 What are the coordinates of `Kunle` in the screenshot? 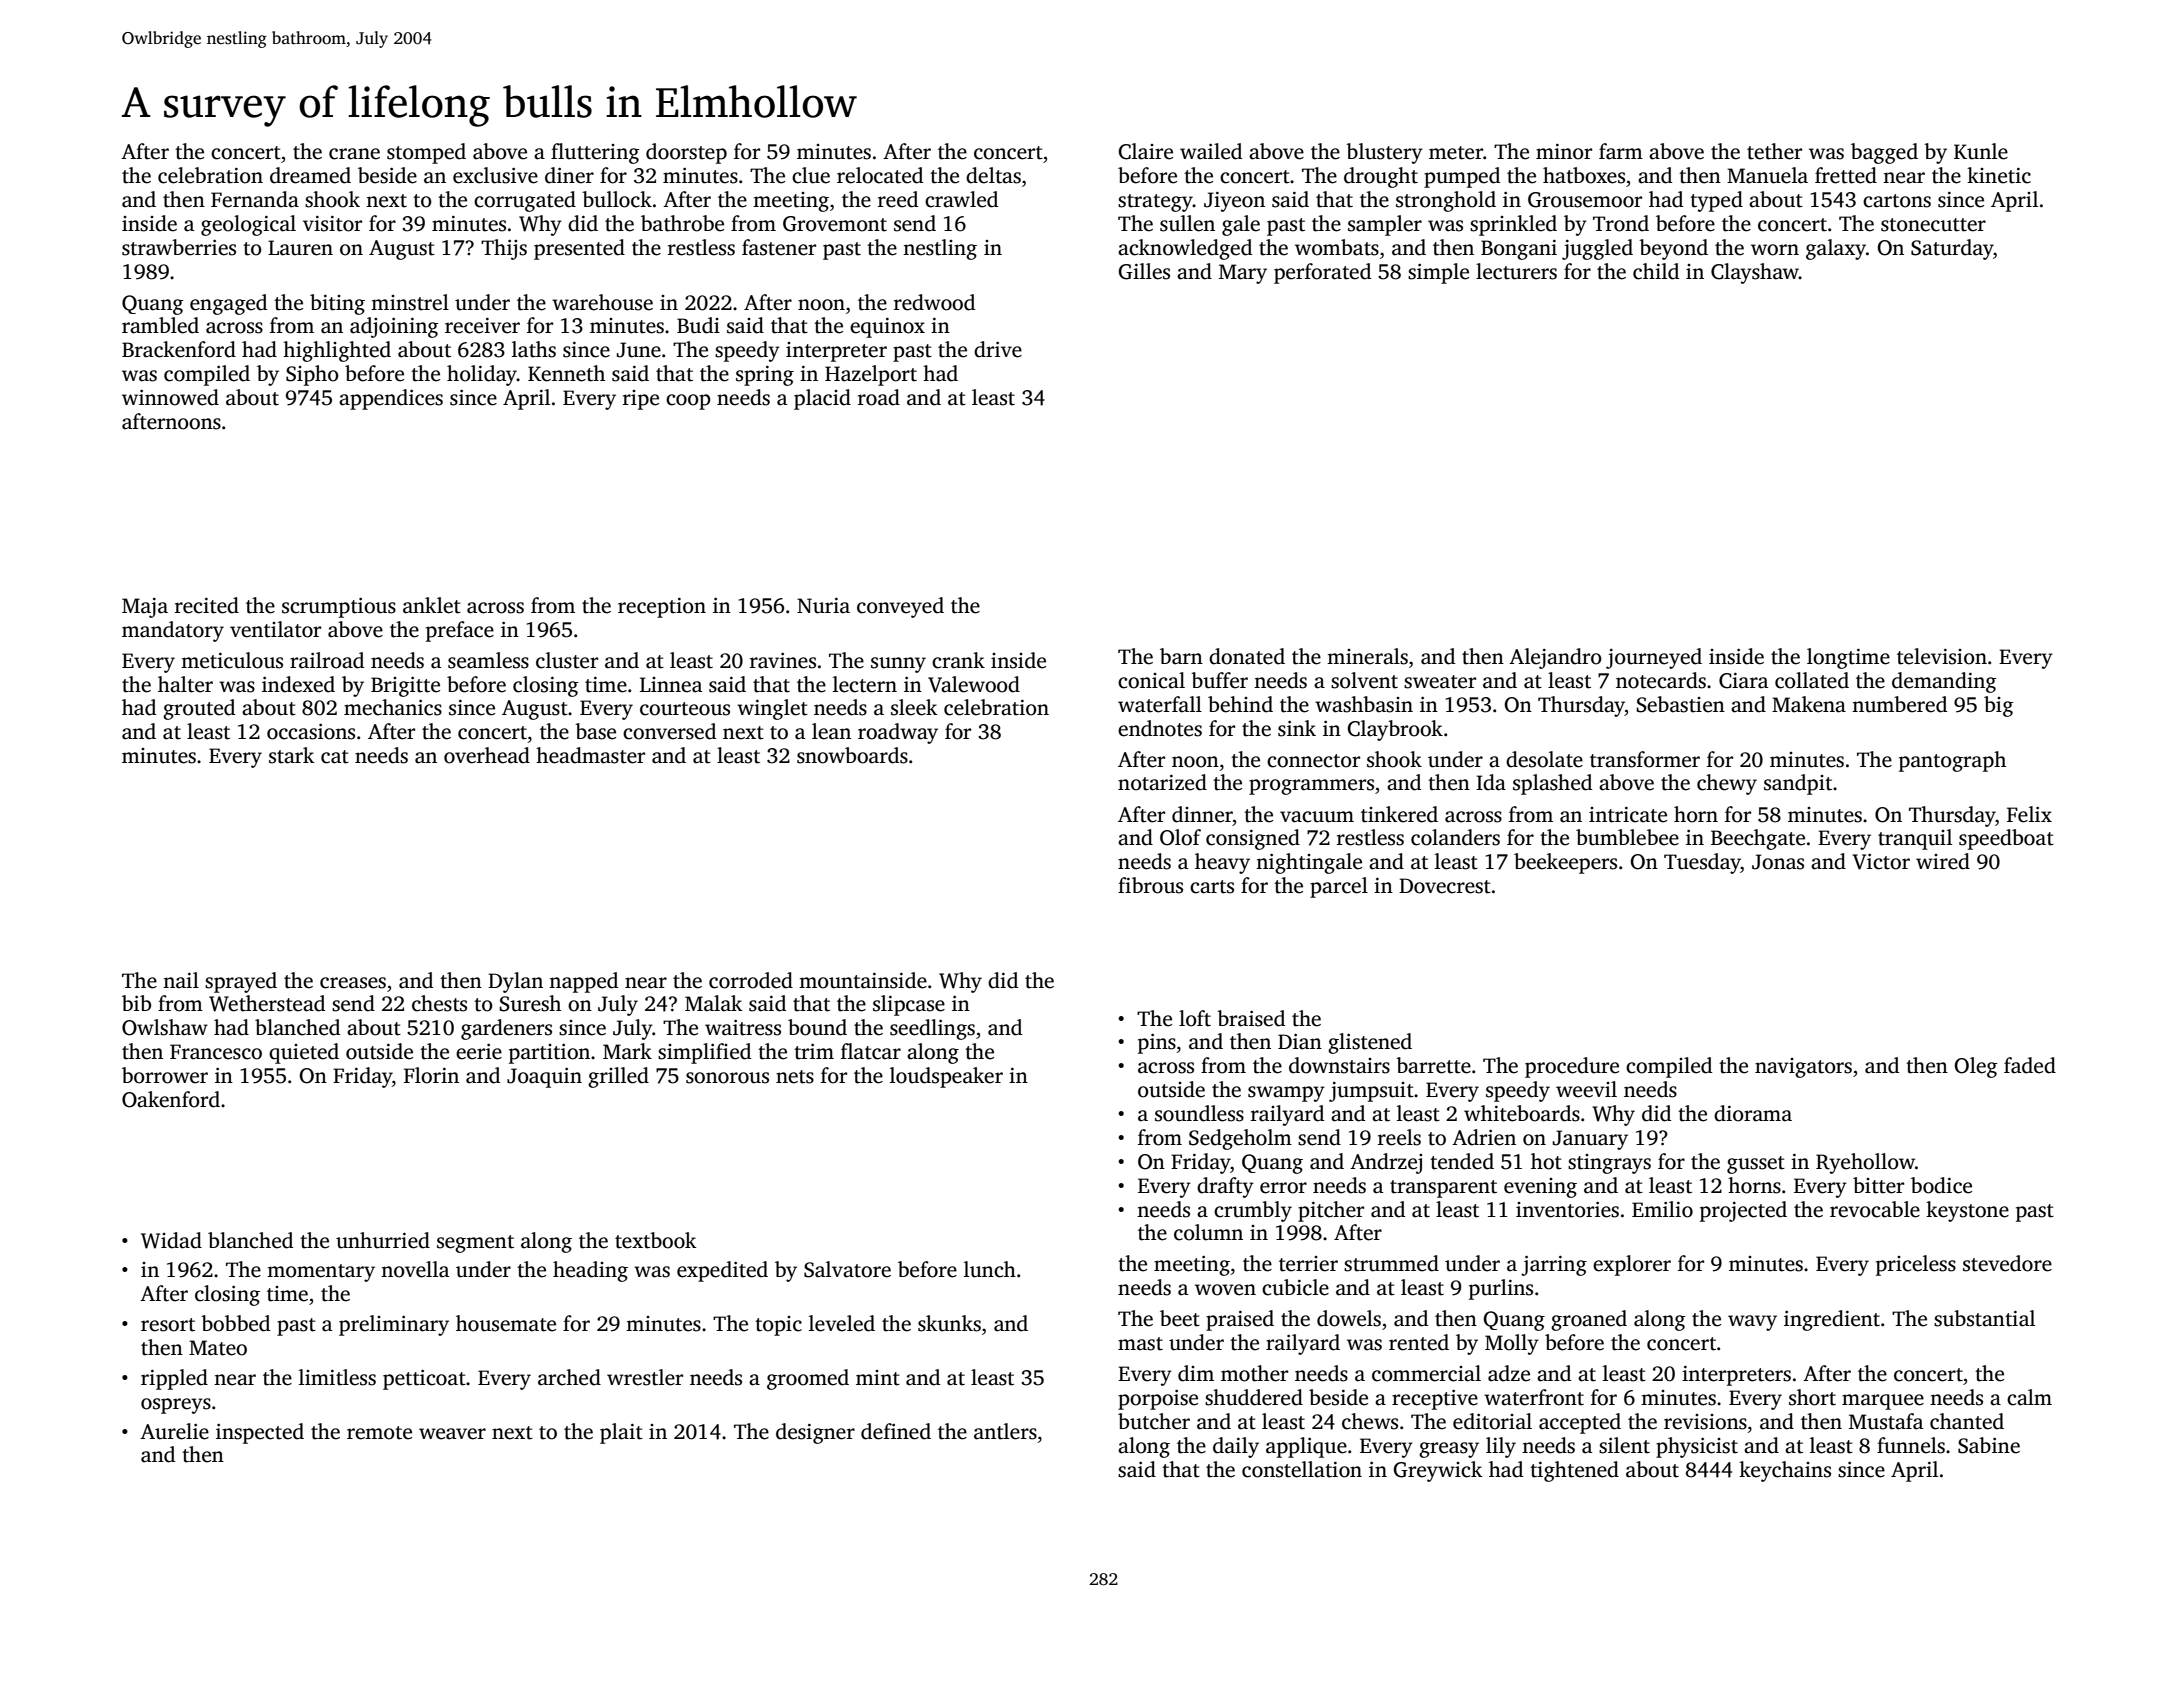 It's located at (1981, 151).
